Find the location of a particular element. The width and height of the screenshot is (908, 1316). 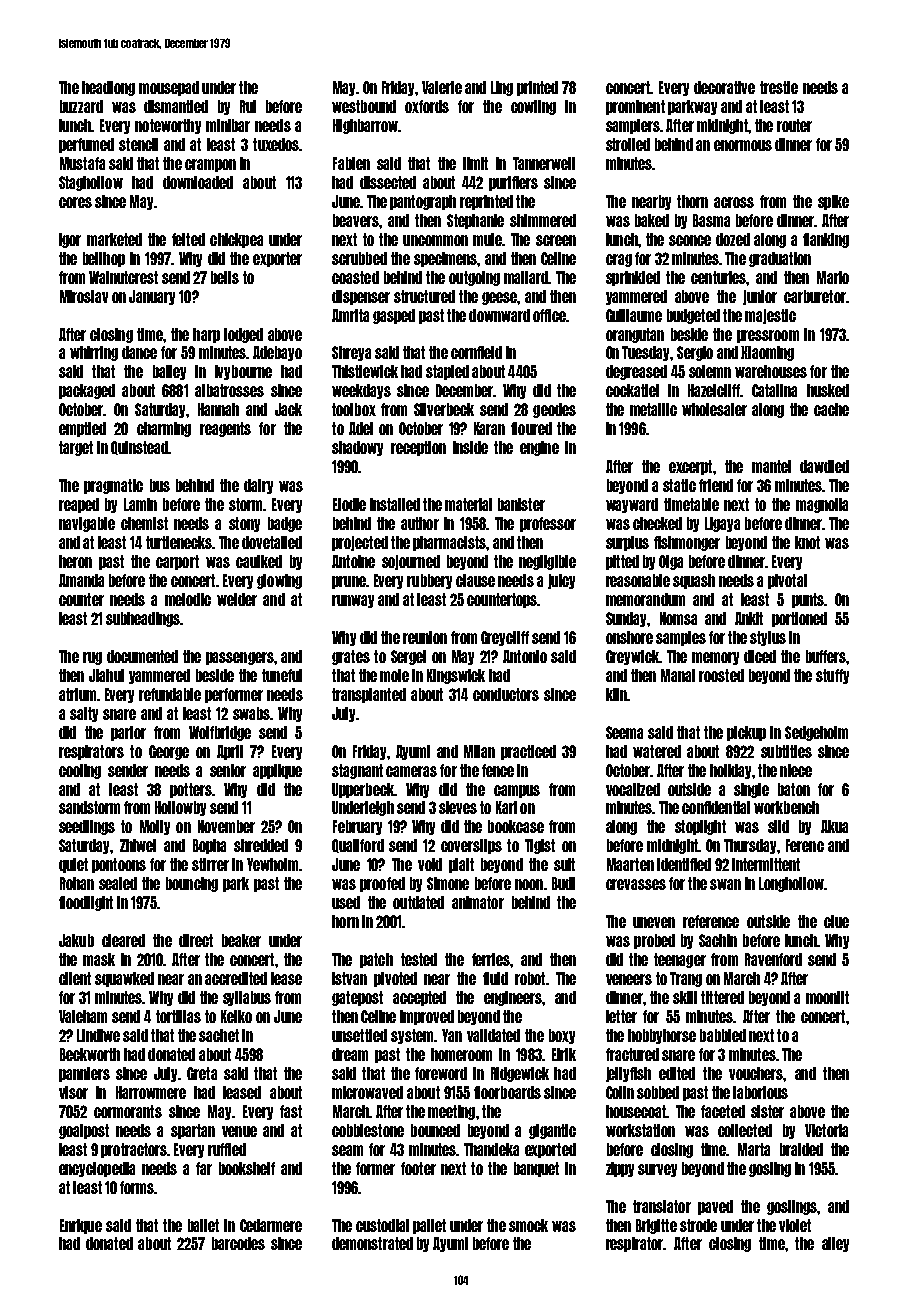

sojourned is located at coordinates (411, 562).
